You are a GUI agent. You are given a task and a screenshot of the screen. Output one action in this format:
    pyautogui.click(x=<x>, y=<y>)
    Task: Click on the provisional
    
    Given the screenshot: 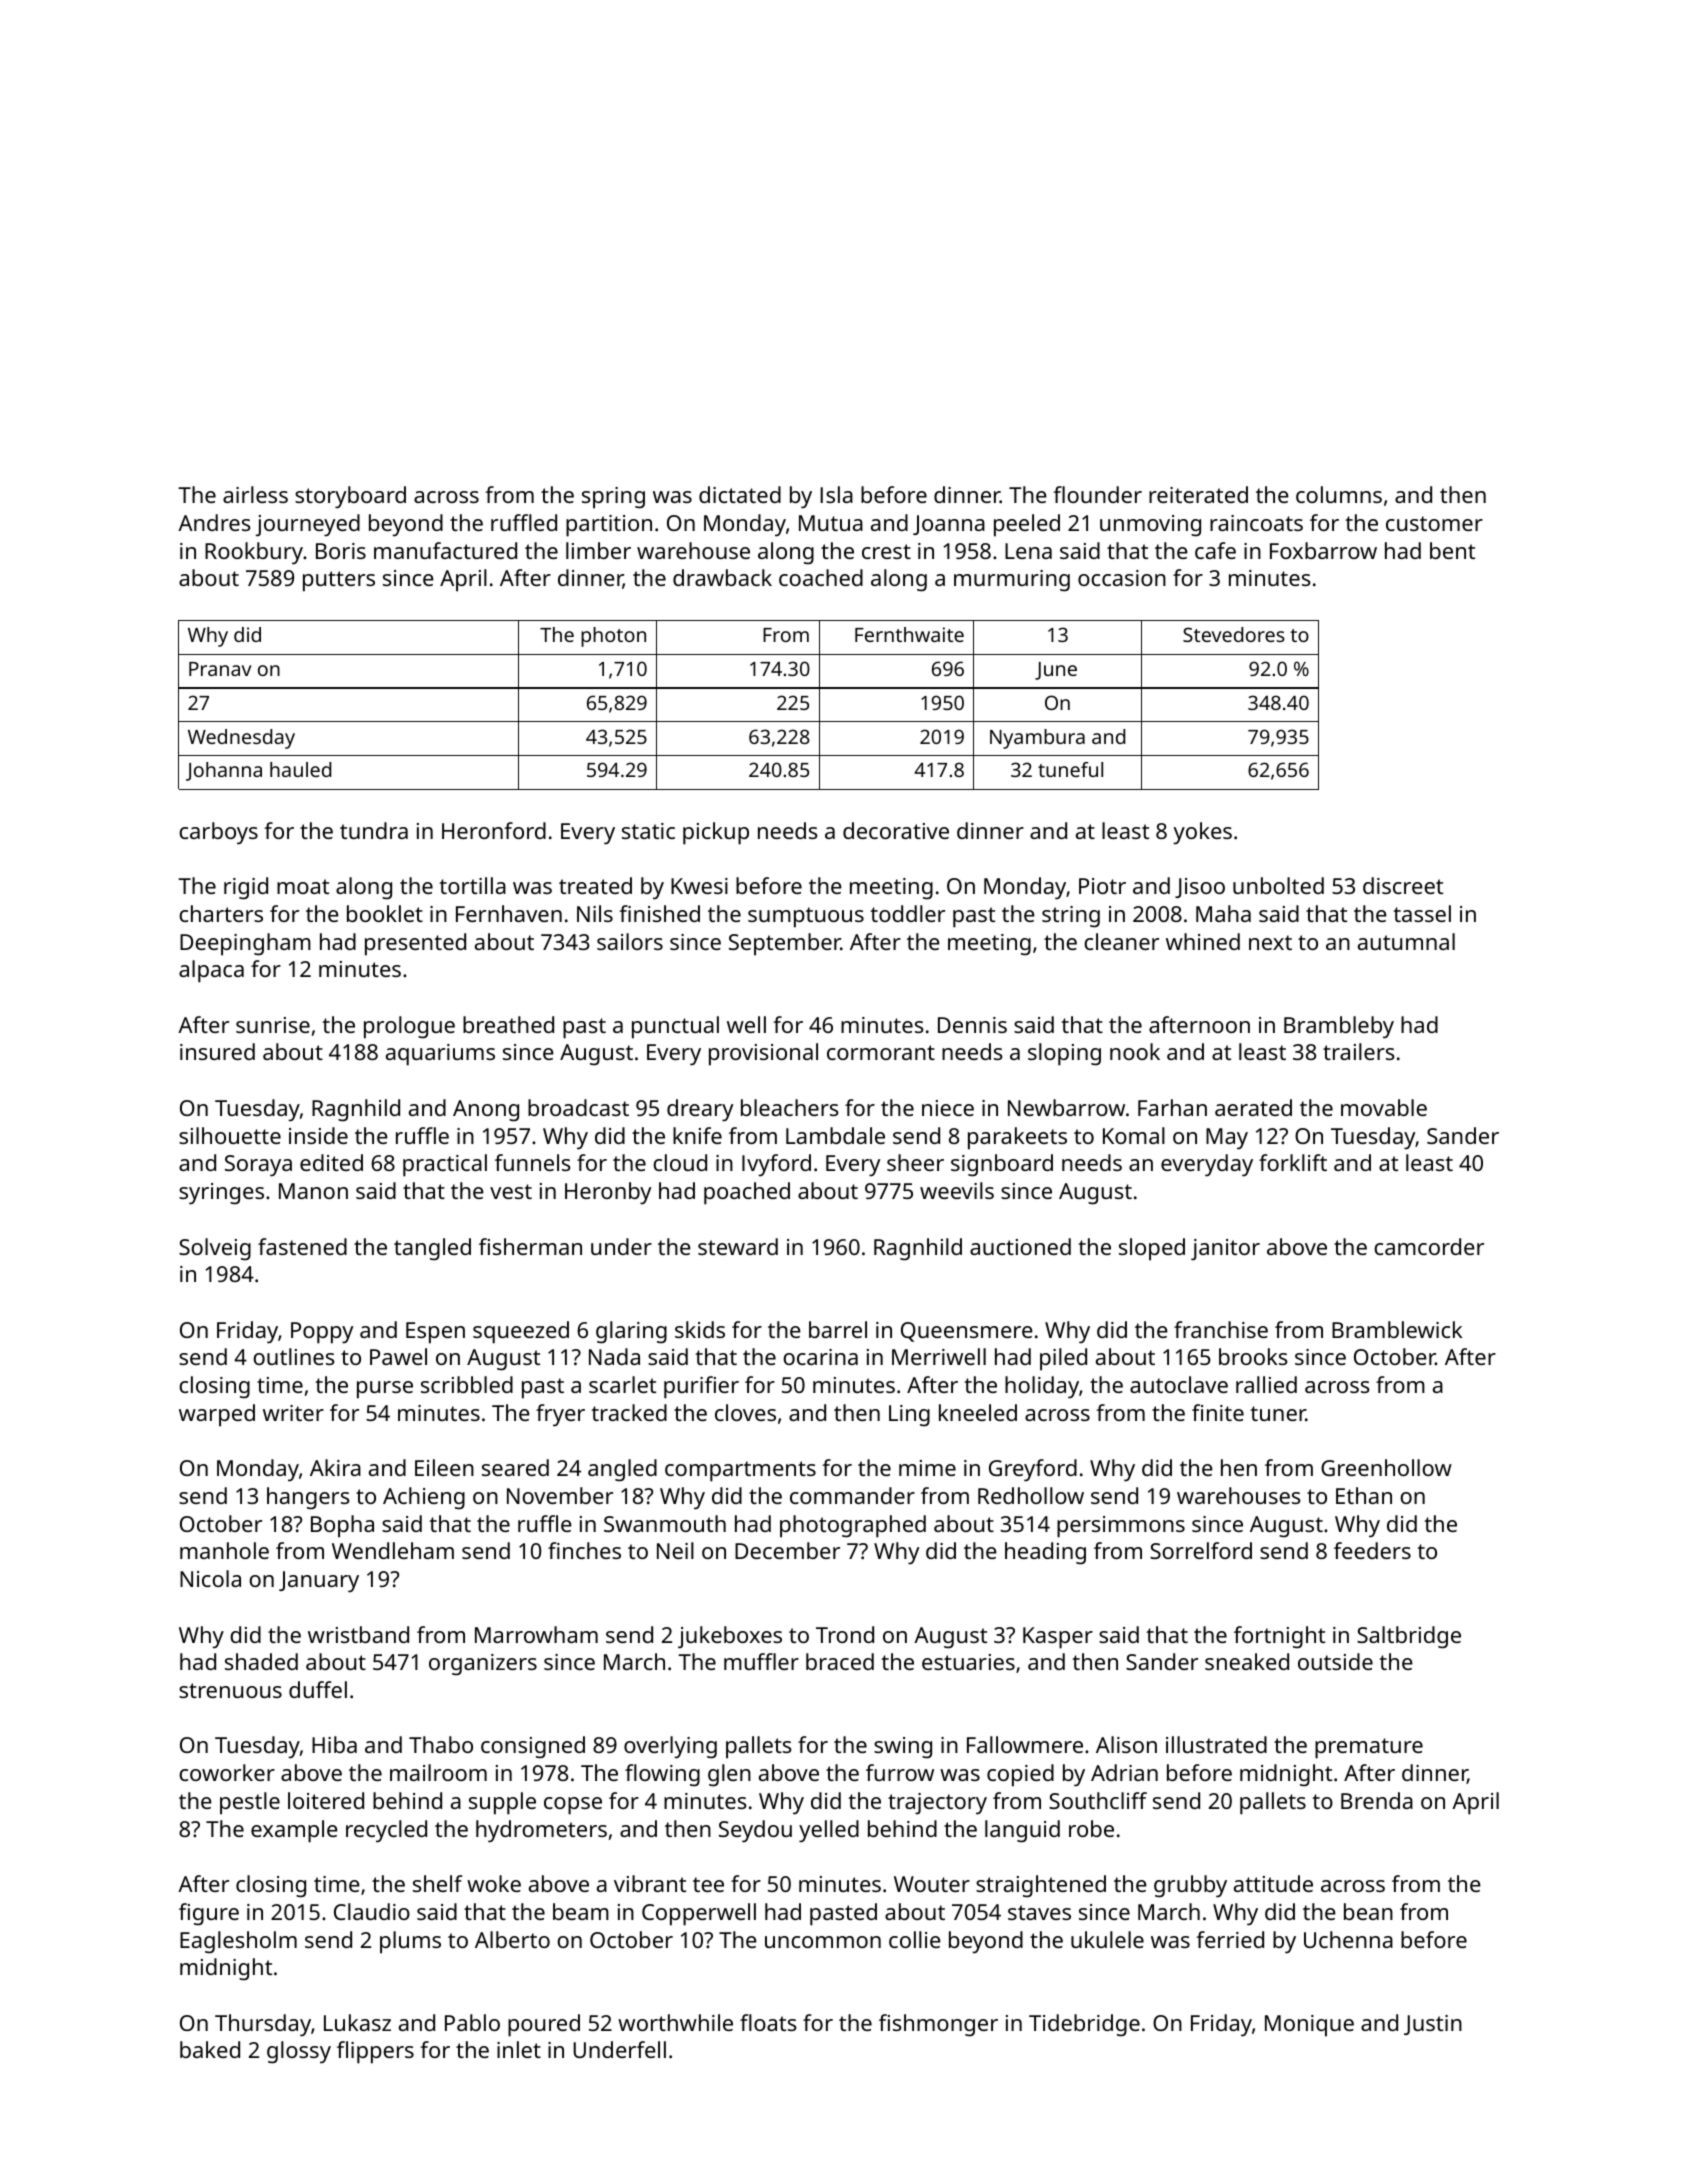 What is the action you would take?
    pyautogui.click(x=763, y=1054)
